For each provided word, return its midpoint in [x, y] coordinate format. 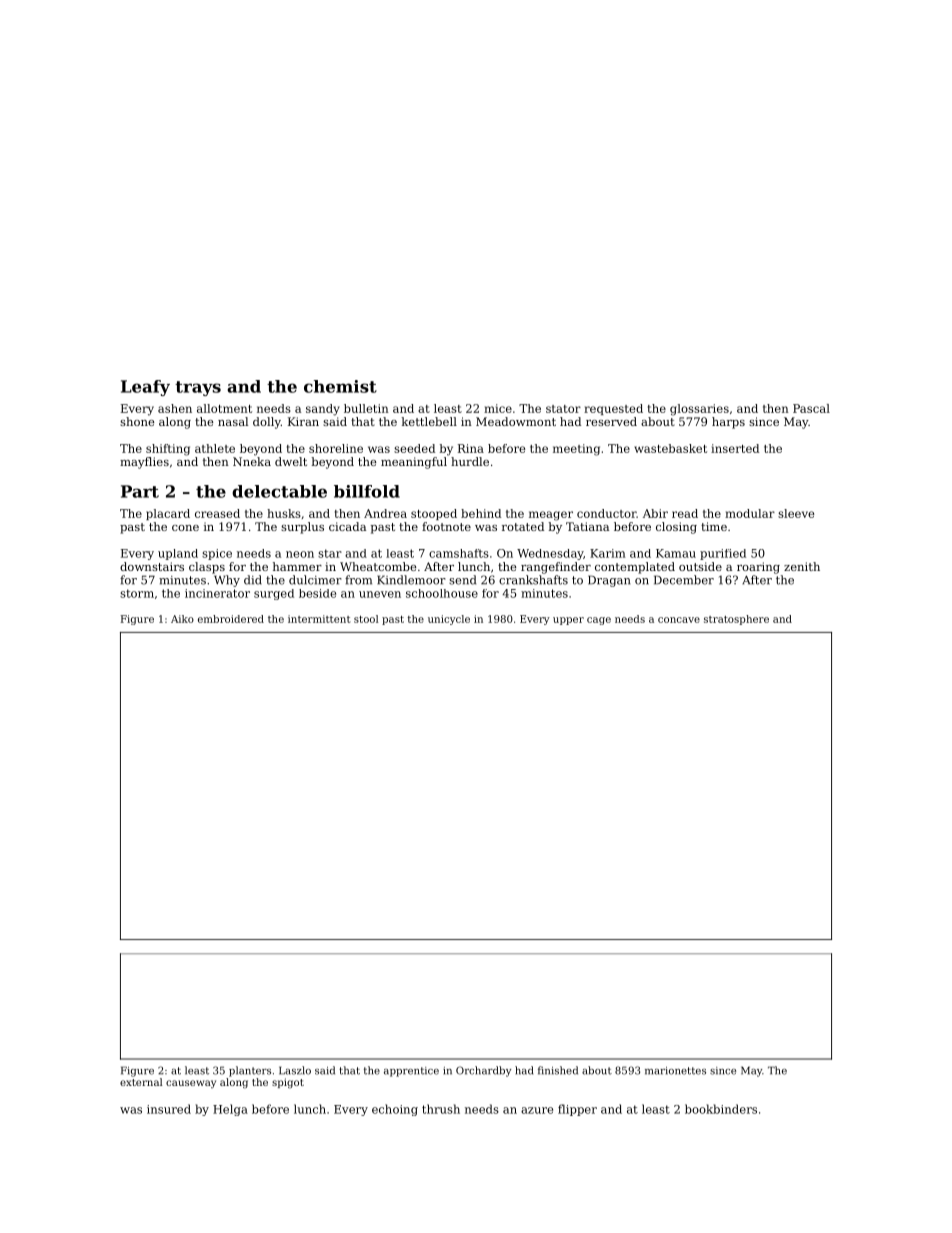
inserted [735, 448]
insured [169, 1109]
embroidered [231, 619]
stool [366, 619]
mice [498, 408]
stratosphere [736, 620]
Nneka [252, 461]
